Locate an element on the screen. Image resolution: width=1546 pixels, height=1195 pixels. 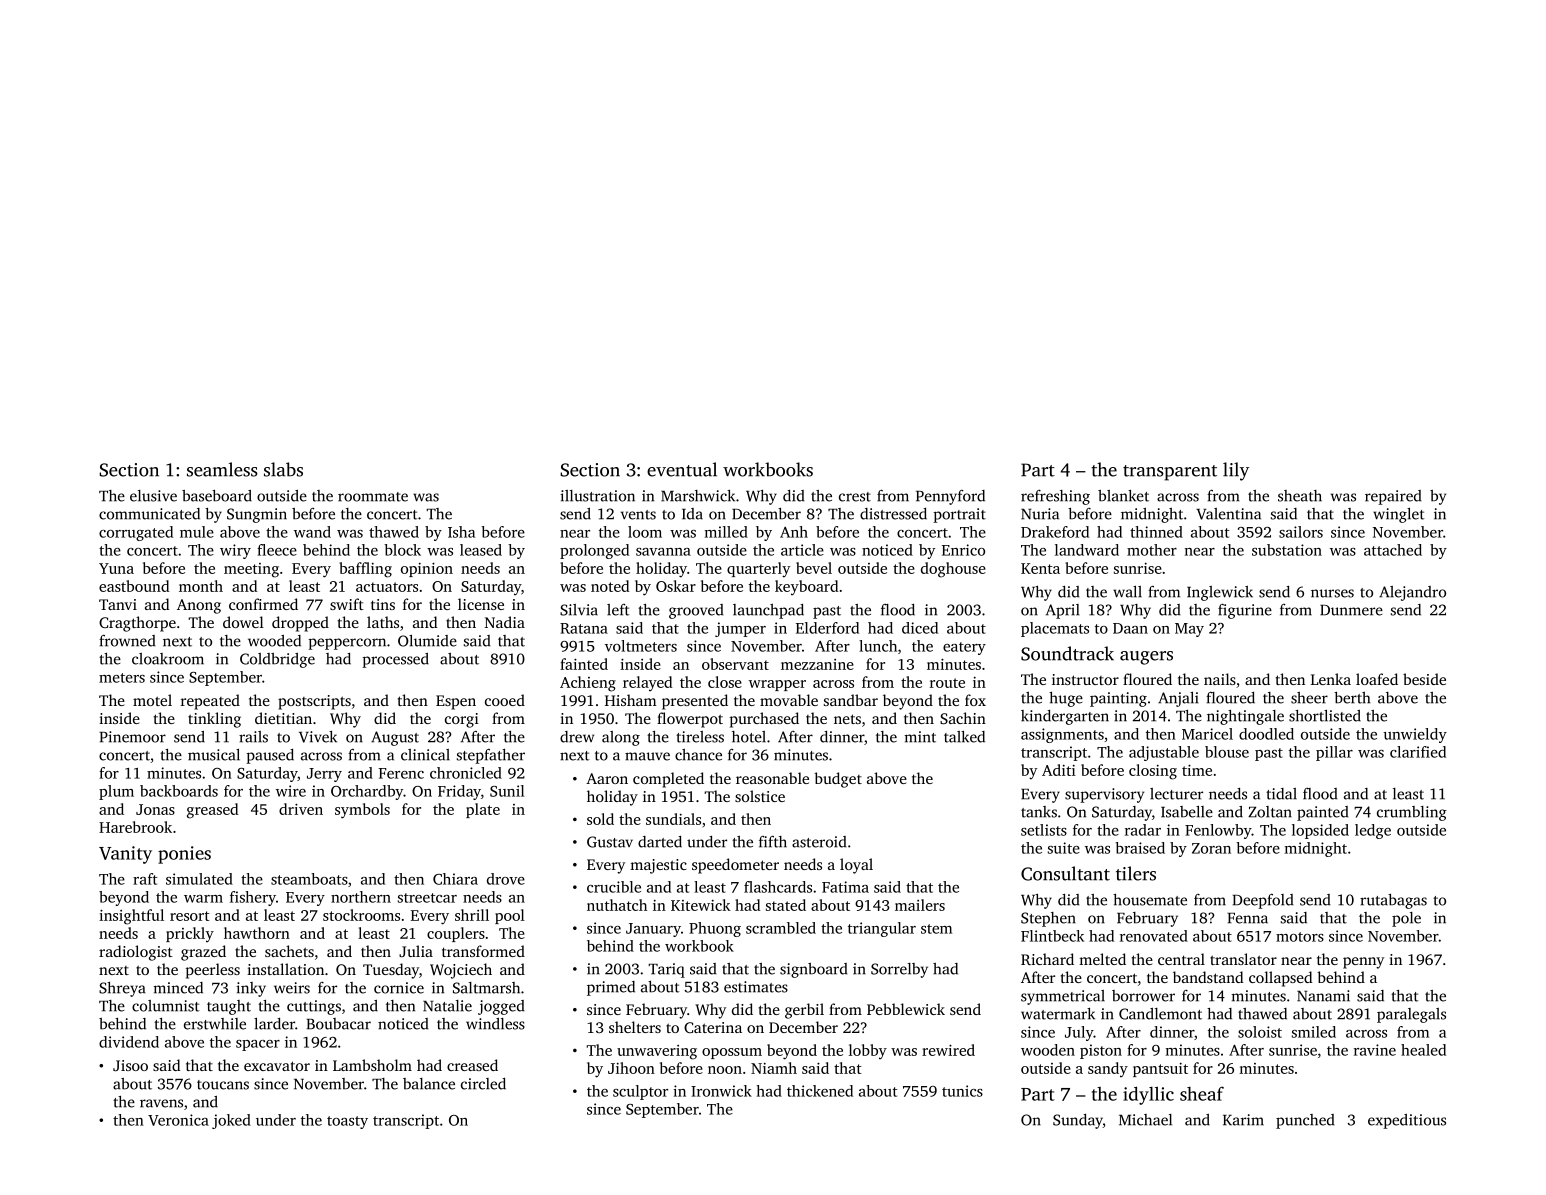
transparent is located at coordinates (1170, 473).
